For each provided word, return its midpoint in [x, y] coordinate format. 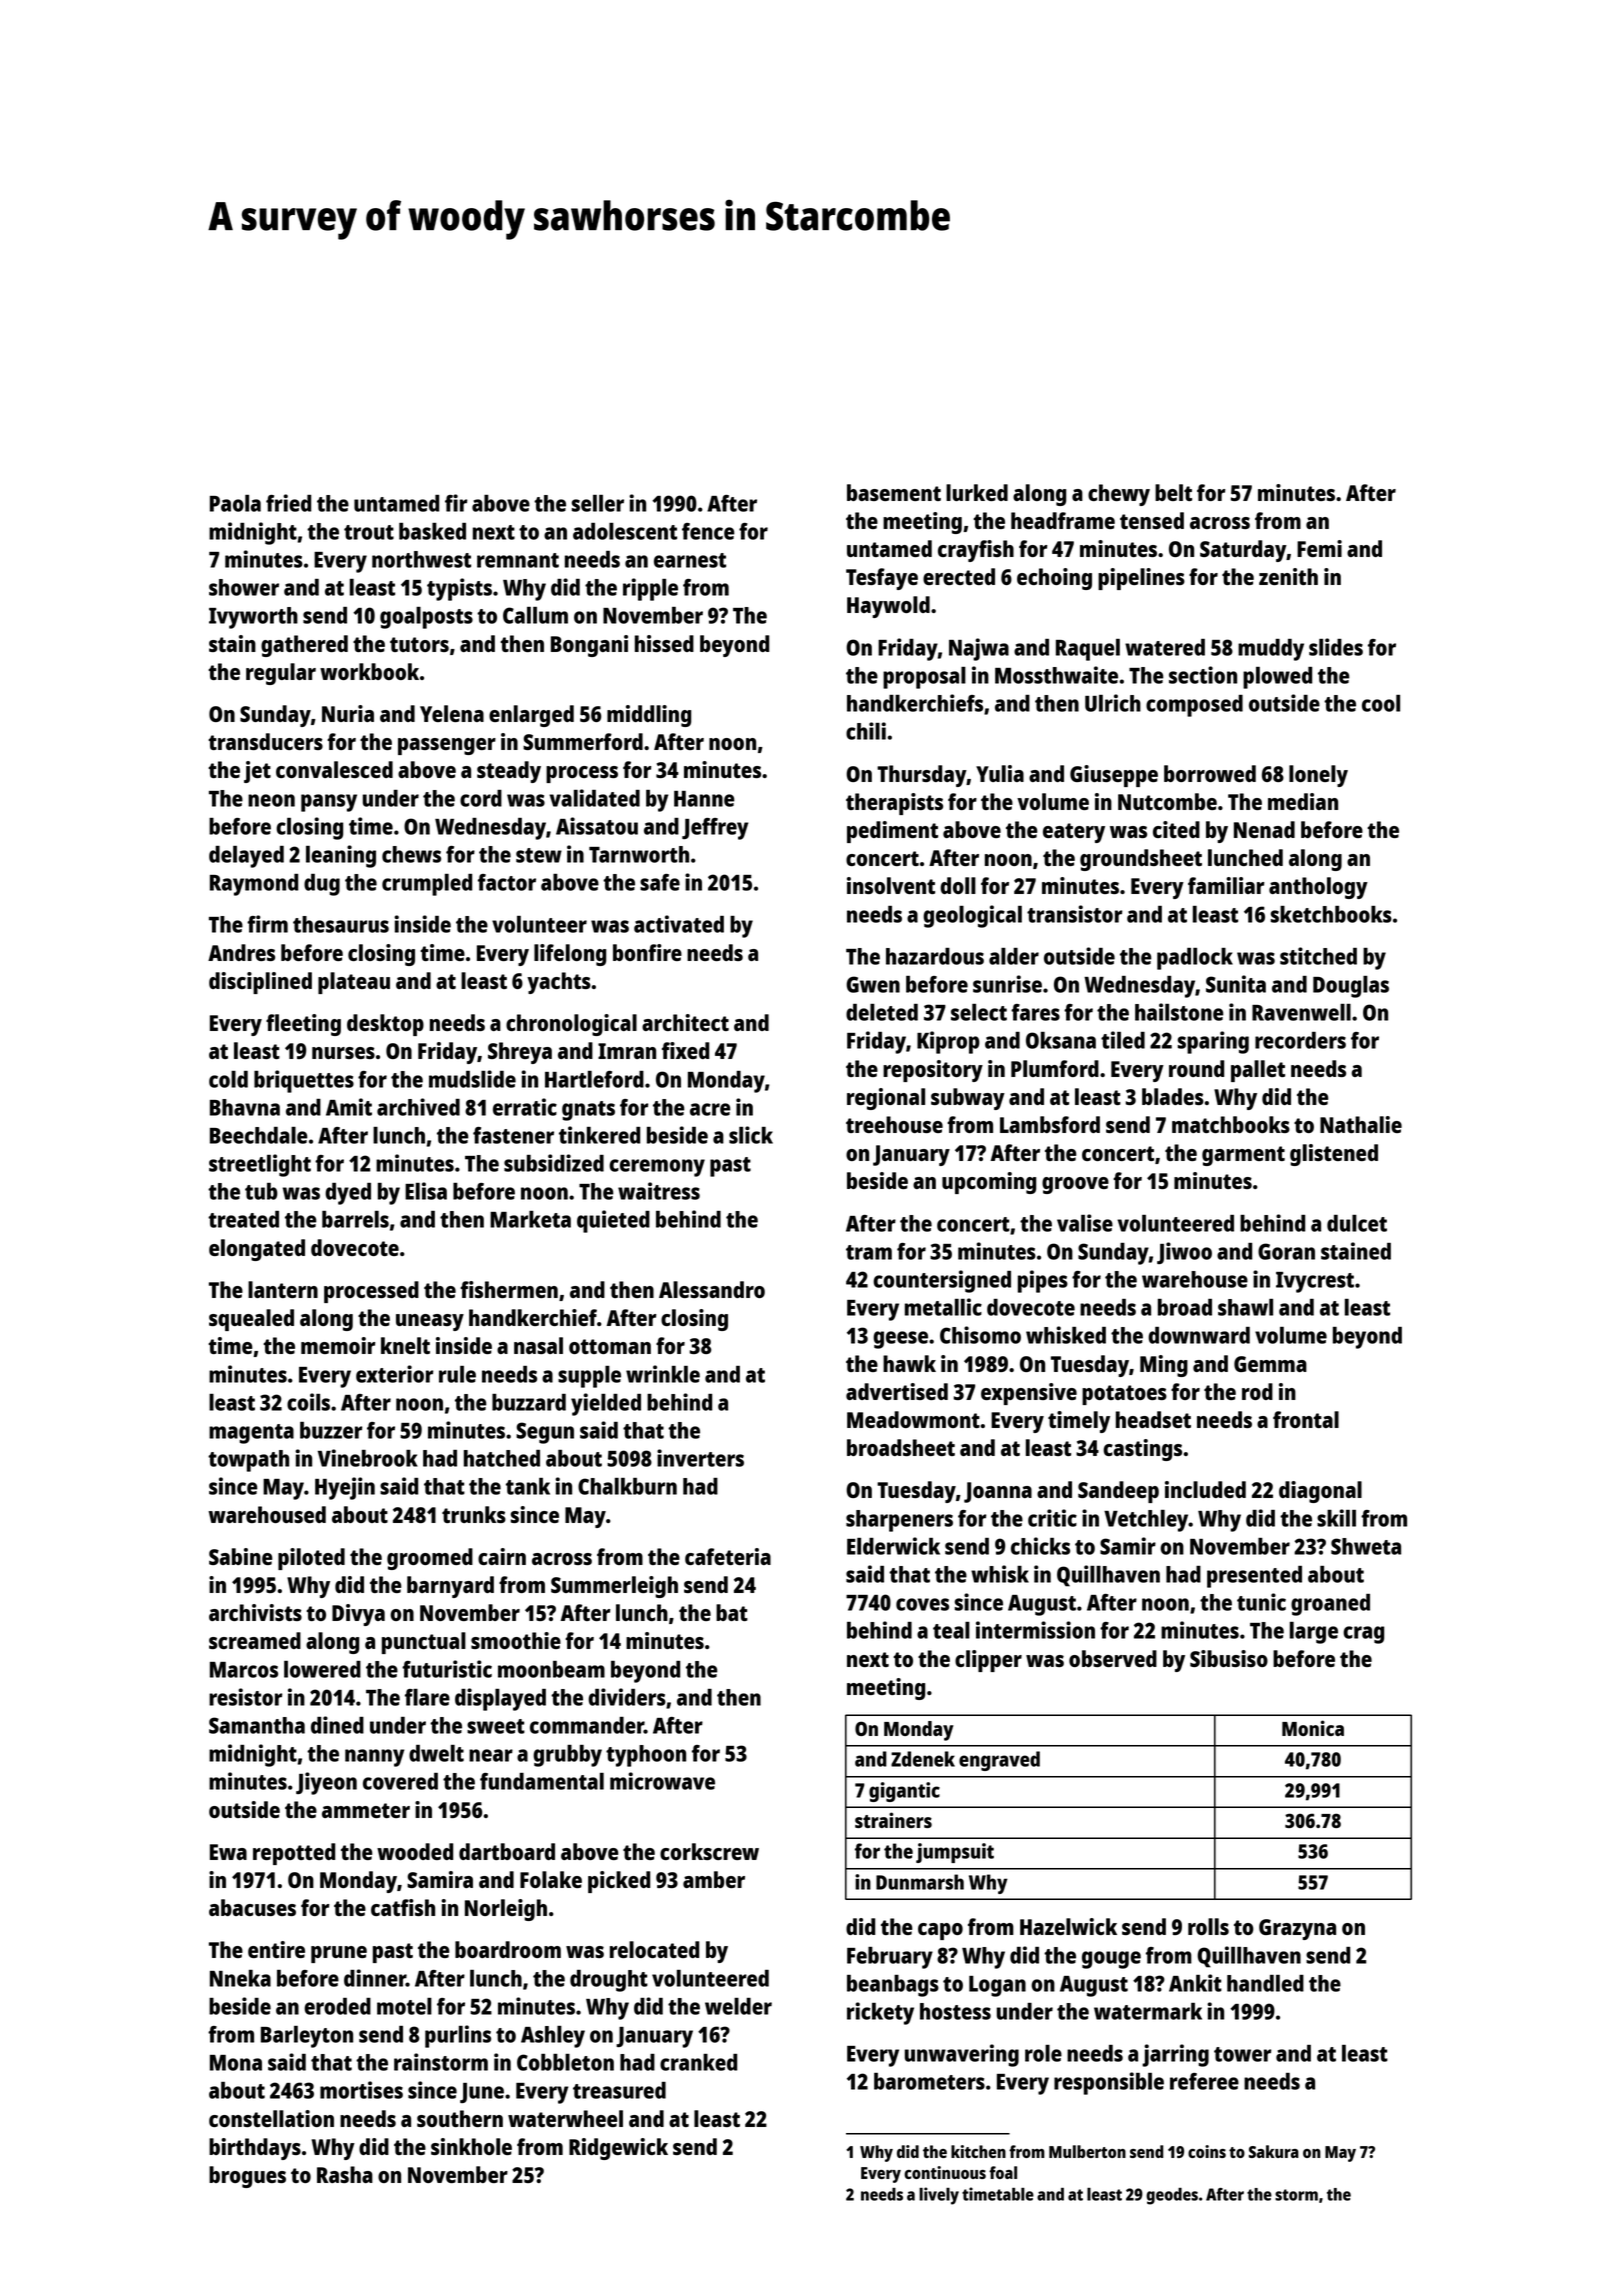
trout [369, 532]
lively [939, 2196]
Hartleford [594, 1079]
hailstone [1179, 1012]
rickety [880, 2013]
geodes [1172, 2196]
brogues [247, 2177]
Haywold [888, 607]
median [1303, 801]
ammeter [366, 1810]
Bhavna [245, 1107]
